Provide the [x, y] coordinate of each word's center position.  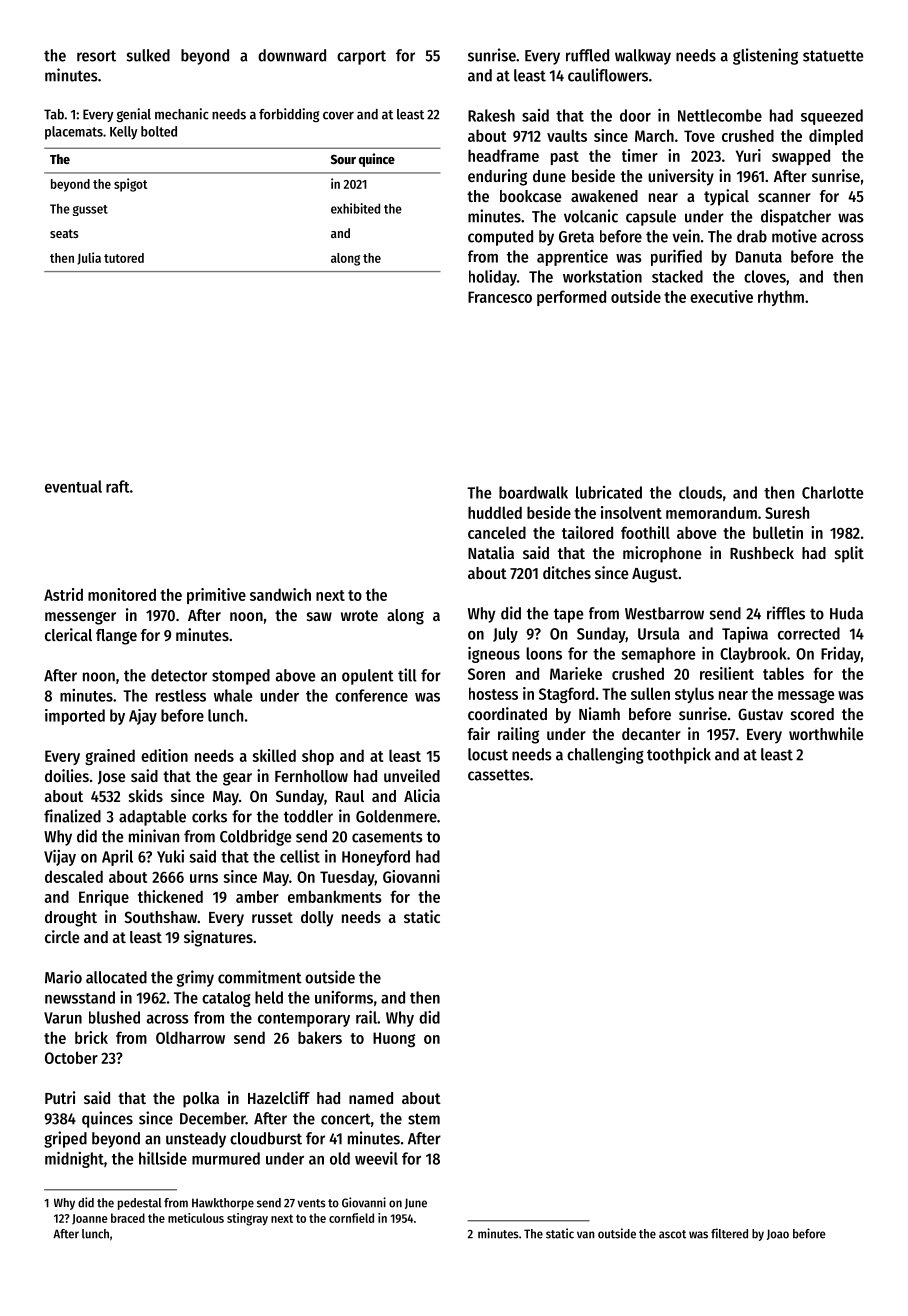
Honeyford [376, 858]
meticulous [196, 1218]
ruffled [587, 55]
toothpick [679, 755]
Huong [394, 1039]
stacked [677, 276]
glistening [765, 56]
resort [96, 56]
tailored [587, 532]
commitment [260, 977]
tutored [124, 258]
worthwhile [826, 733]
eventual [73, 486]
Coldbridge [255, 837]
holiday [493, 278]
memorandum [711, 512]
